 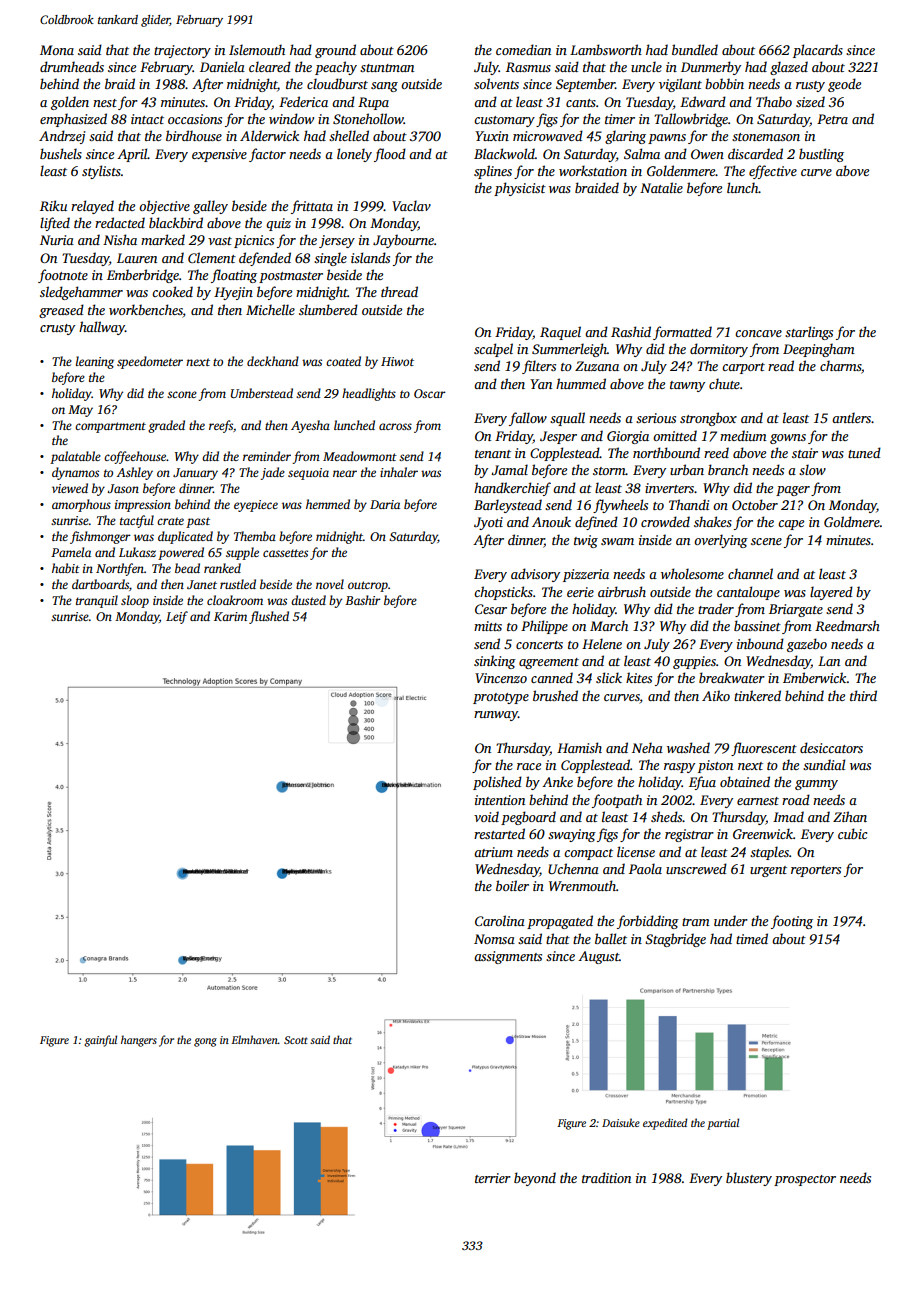 I want to click on gainful, so click(x=100, y=1041).
